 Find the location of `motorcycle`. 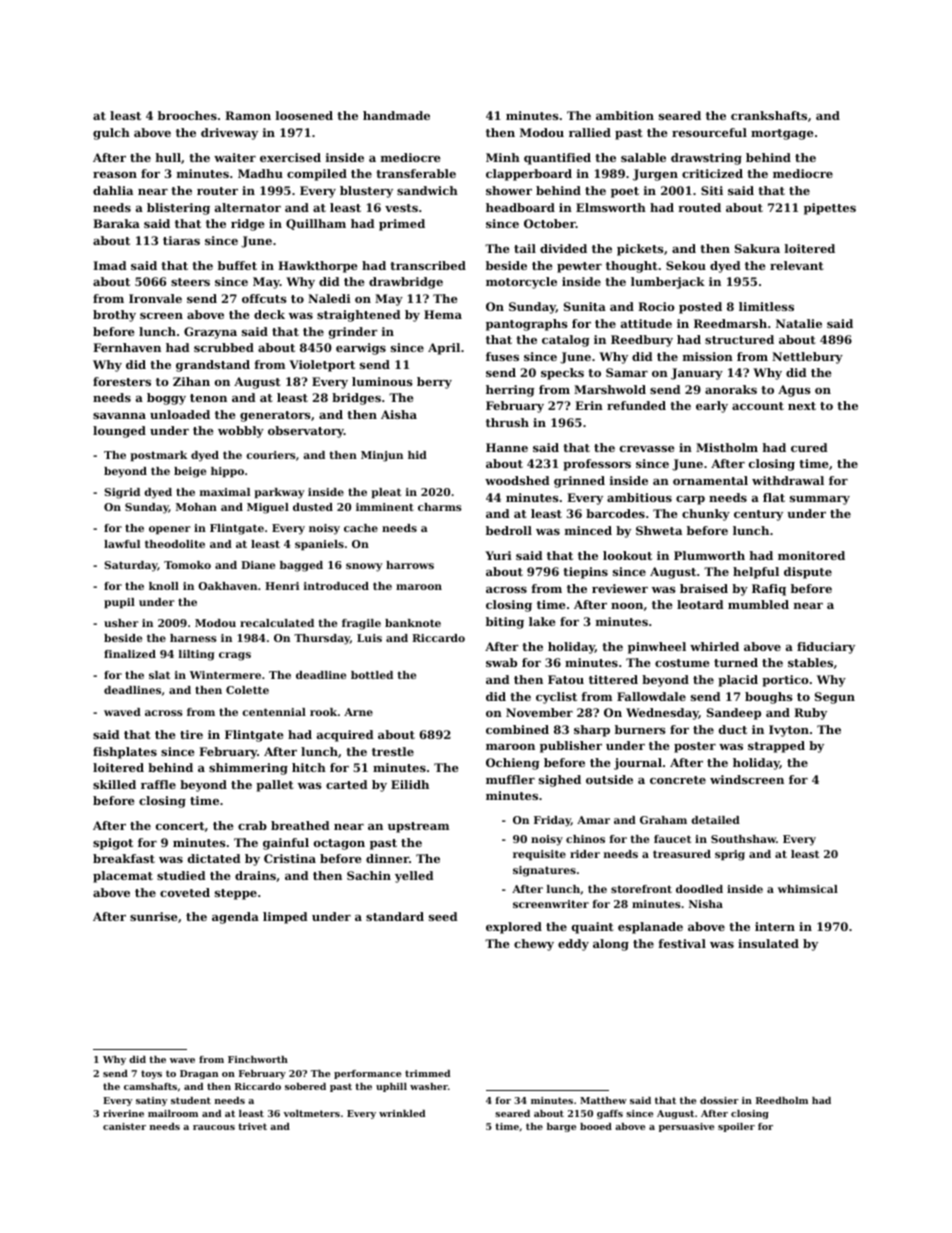

motorcycle is located at coordinates (521, 283).
